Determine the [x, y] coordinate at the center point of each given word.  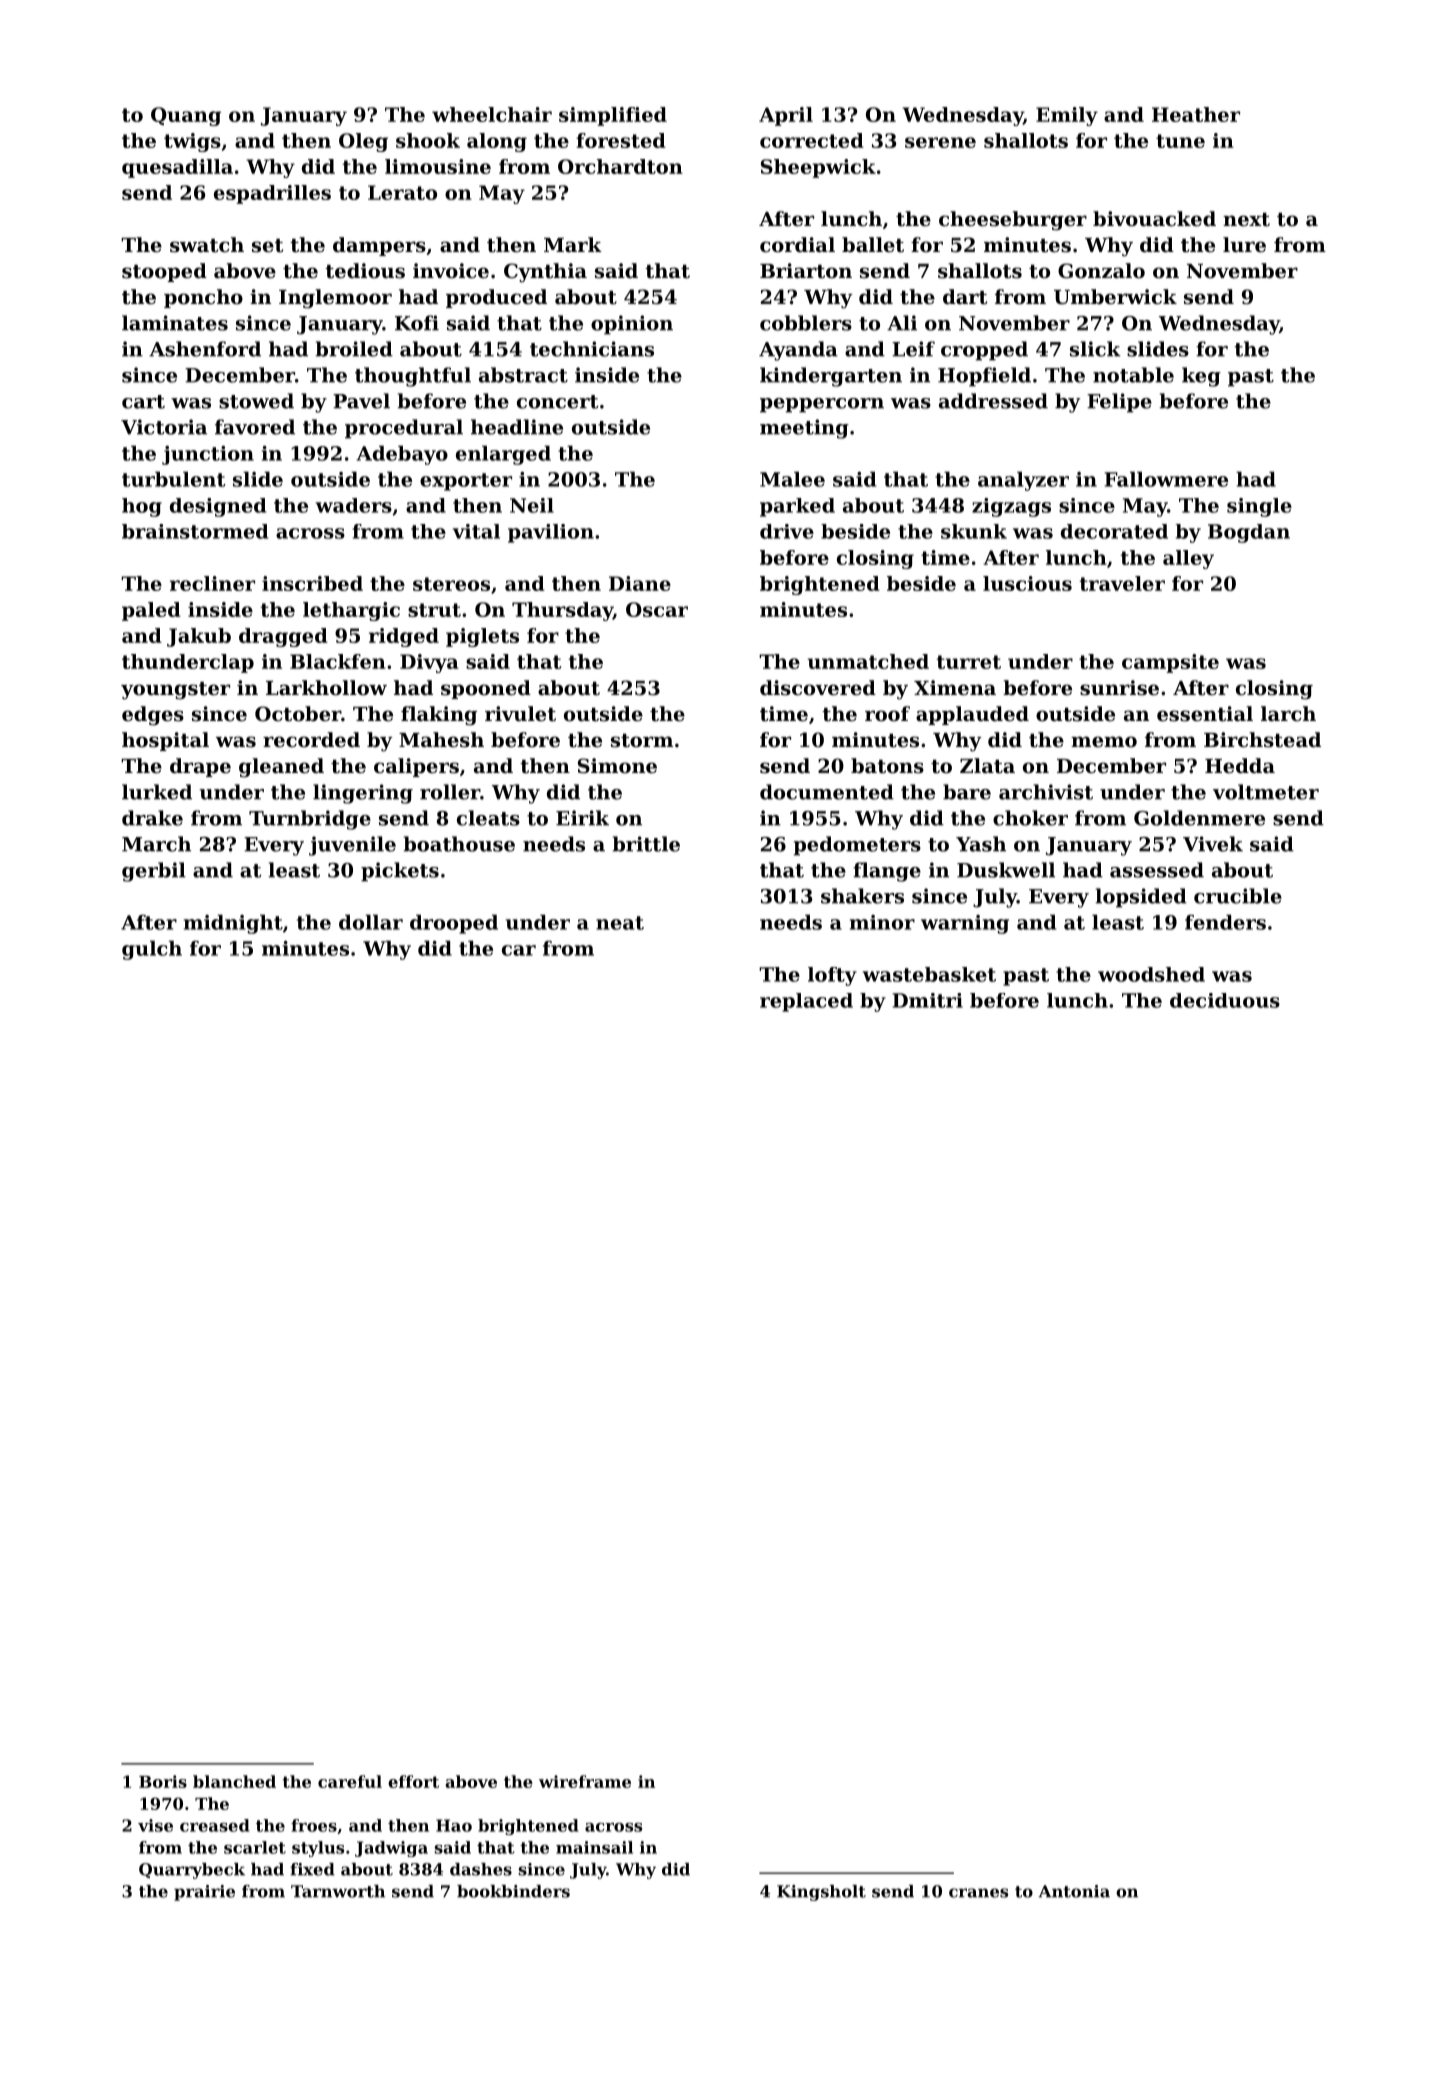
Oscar [657, 609]
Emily [1067, 116]
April [786, 116]
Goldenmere [1199, 818]
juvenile [352, 846]
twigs [192, 142]
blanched [234, 1781]
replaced [806, 1002]
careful [350, 1781]
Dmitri [928, 1000]
